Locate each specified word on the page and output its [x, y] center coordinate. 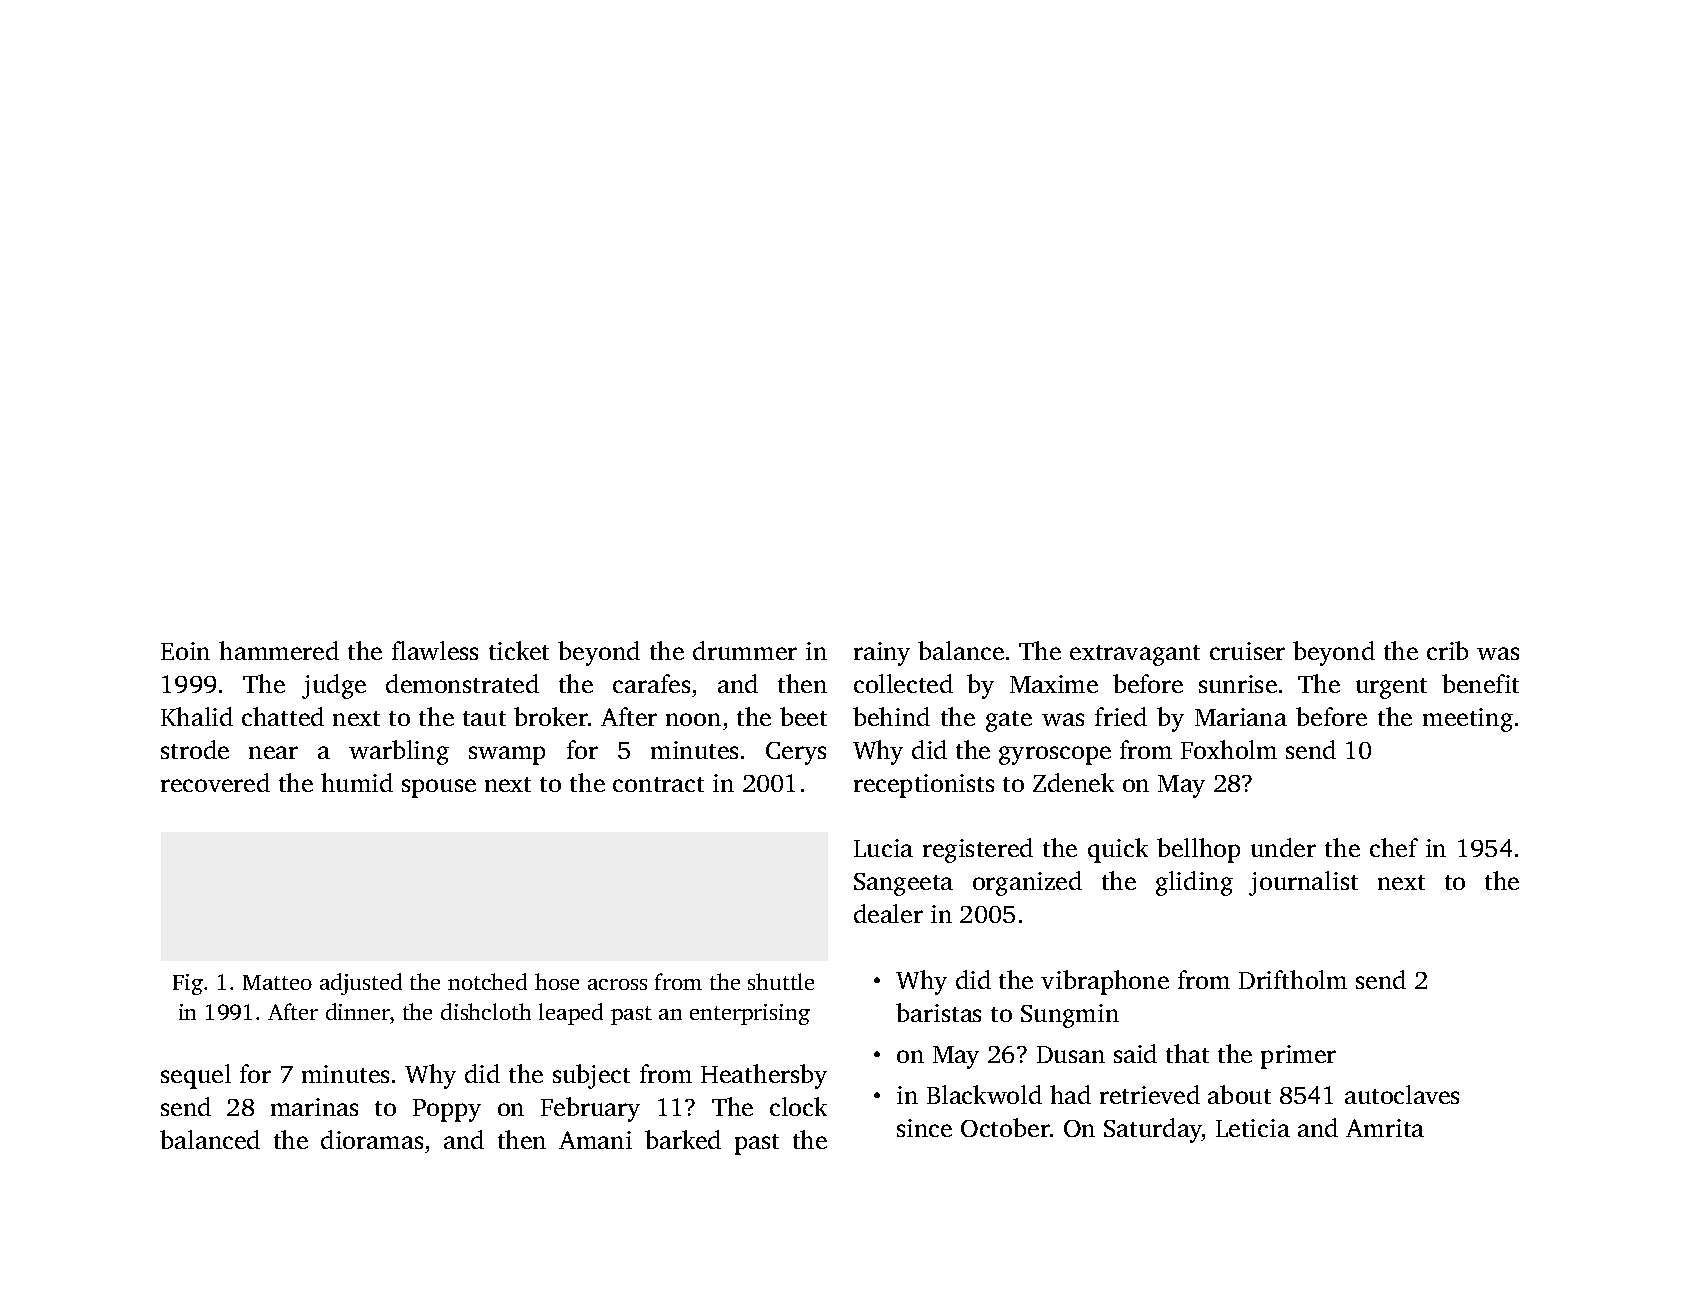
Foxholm [1229, 749]
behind [891, 716]
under [1283, 847]
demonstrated [462, 683]
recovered [215, 782]
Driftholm [1293, 979]
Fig [188, 984]
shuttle [781, 981]
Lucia [883, 848]
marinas [314, 1107]
